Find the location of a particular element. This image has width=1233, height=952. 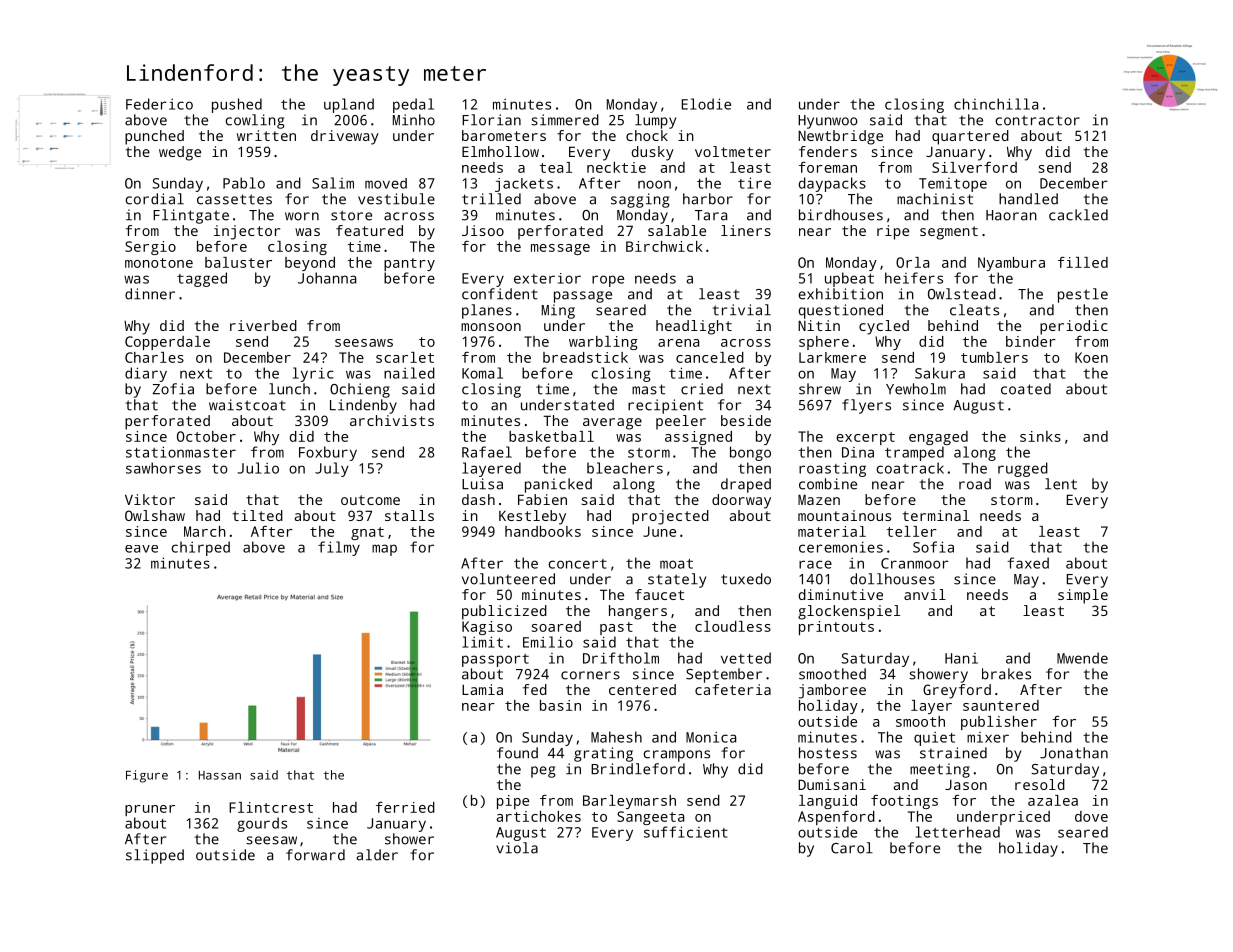

wedge is located at coordinates (180, 153).
